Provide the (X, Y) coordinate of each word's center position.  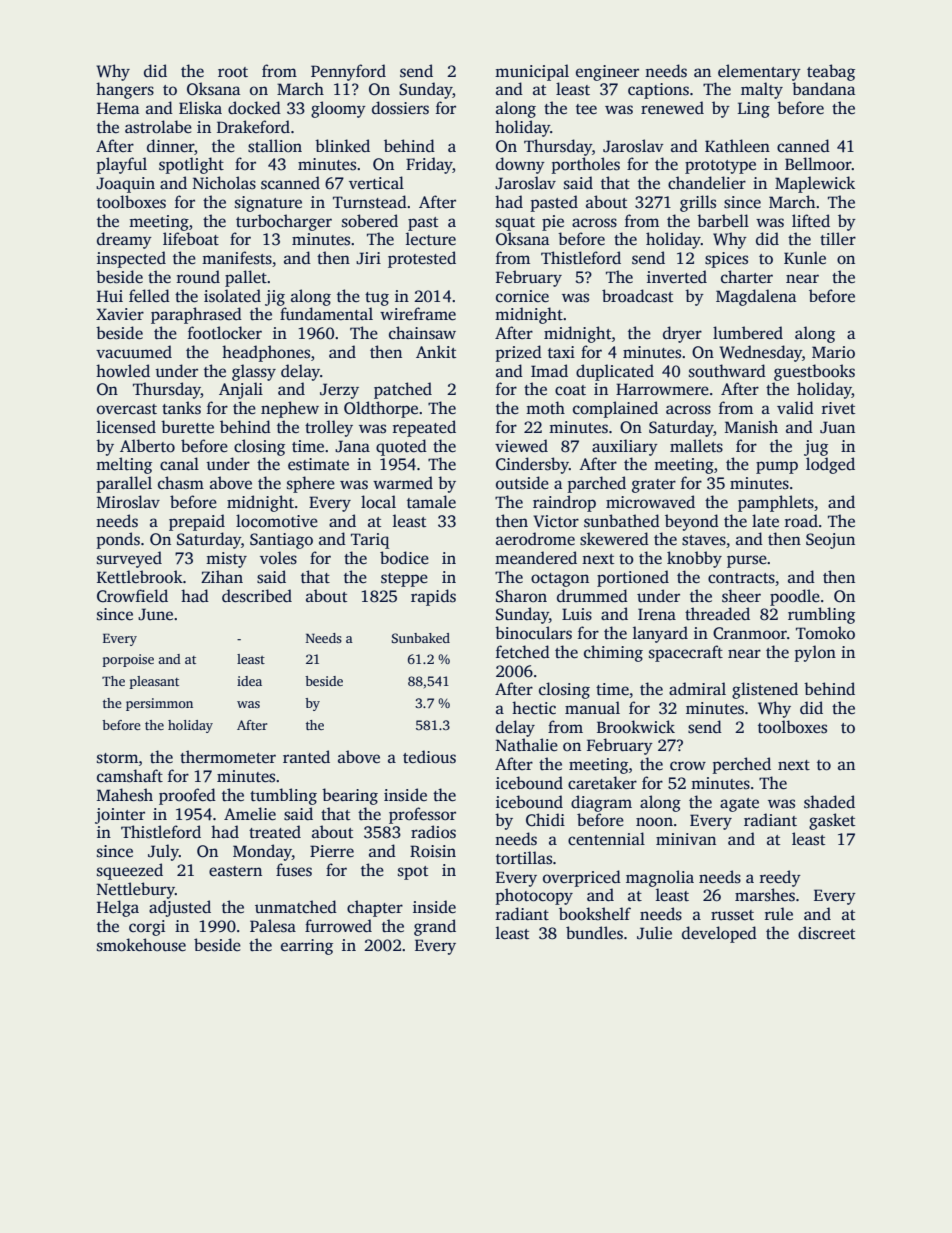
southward (727, 371)
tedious (429, 757)
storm (117, 758)
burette (187, 427)
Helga (118, 908)
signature (268, 204)
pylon (815, 653)
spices (726, 260)
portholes (585, 165)
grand (435, 927)
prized (518, 353)
